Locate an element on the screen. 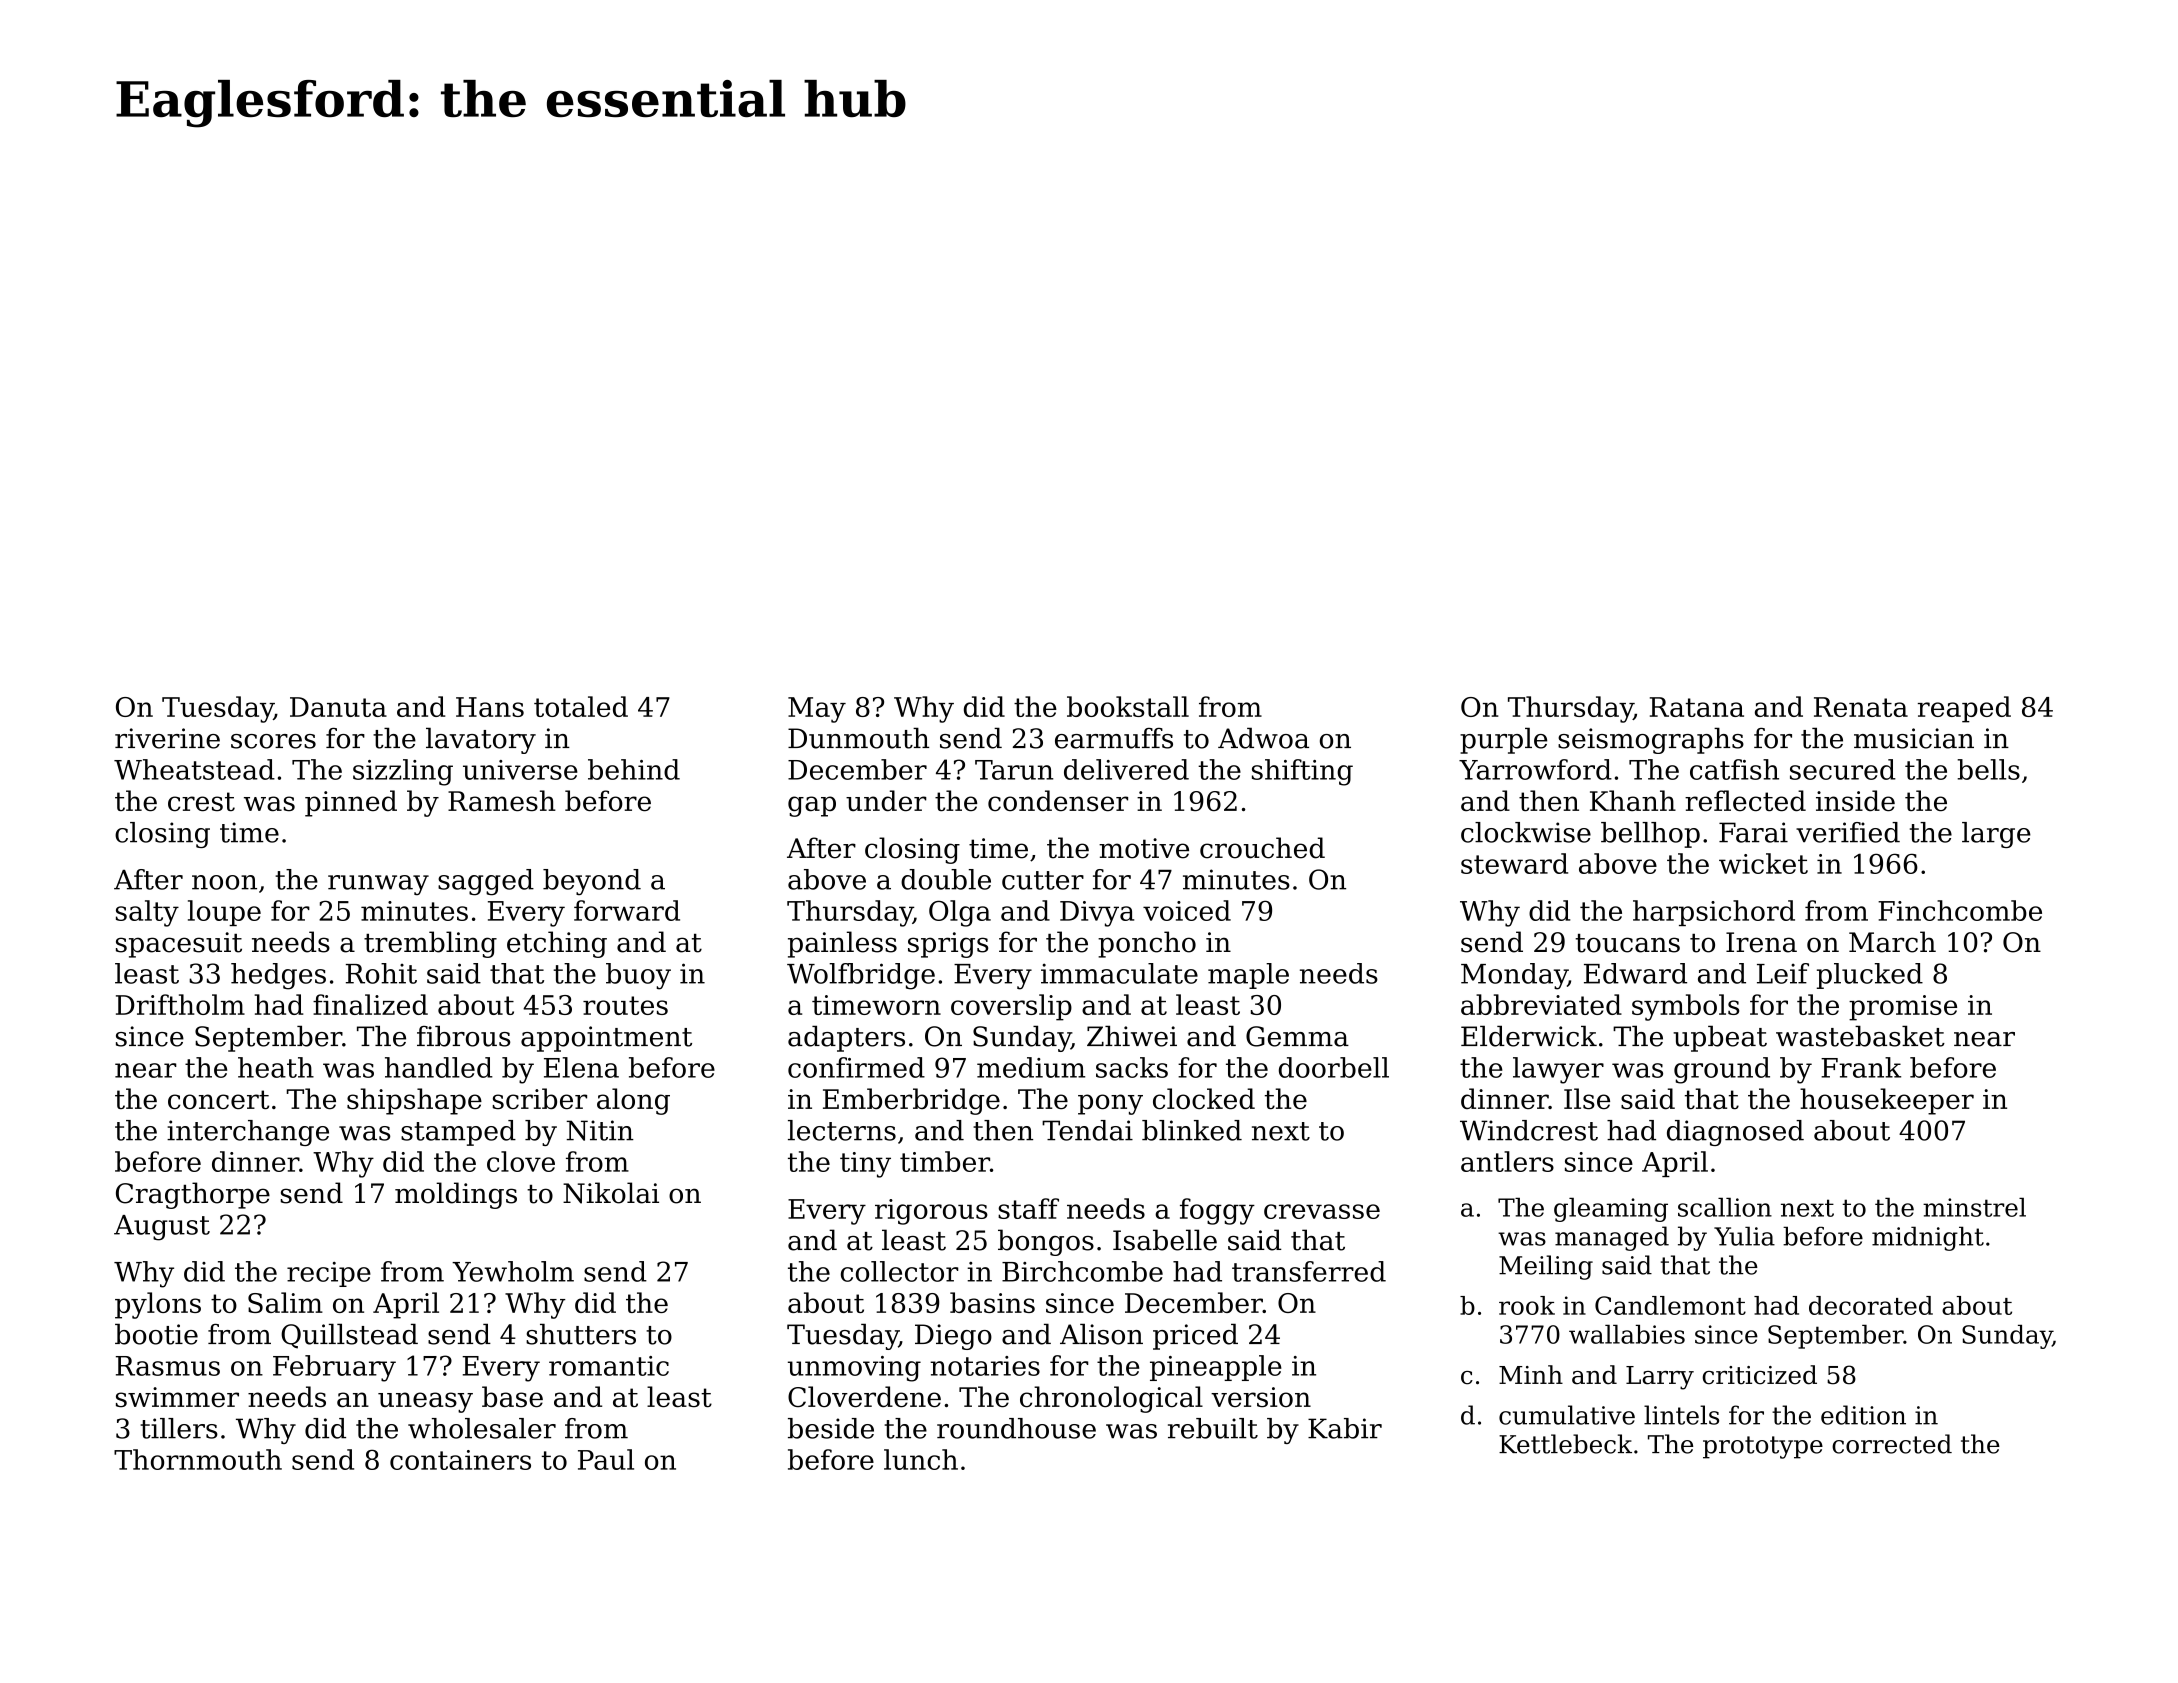  bootie is located at coordinates (156, 1334).
